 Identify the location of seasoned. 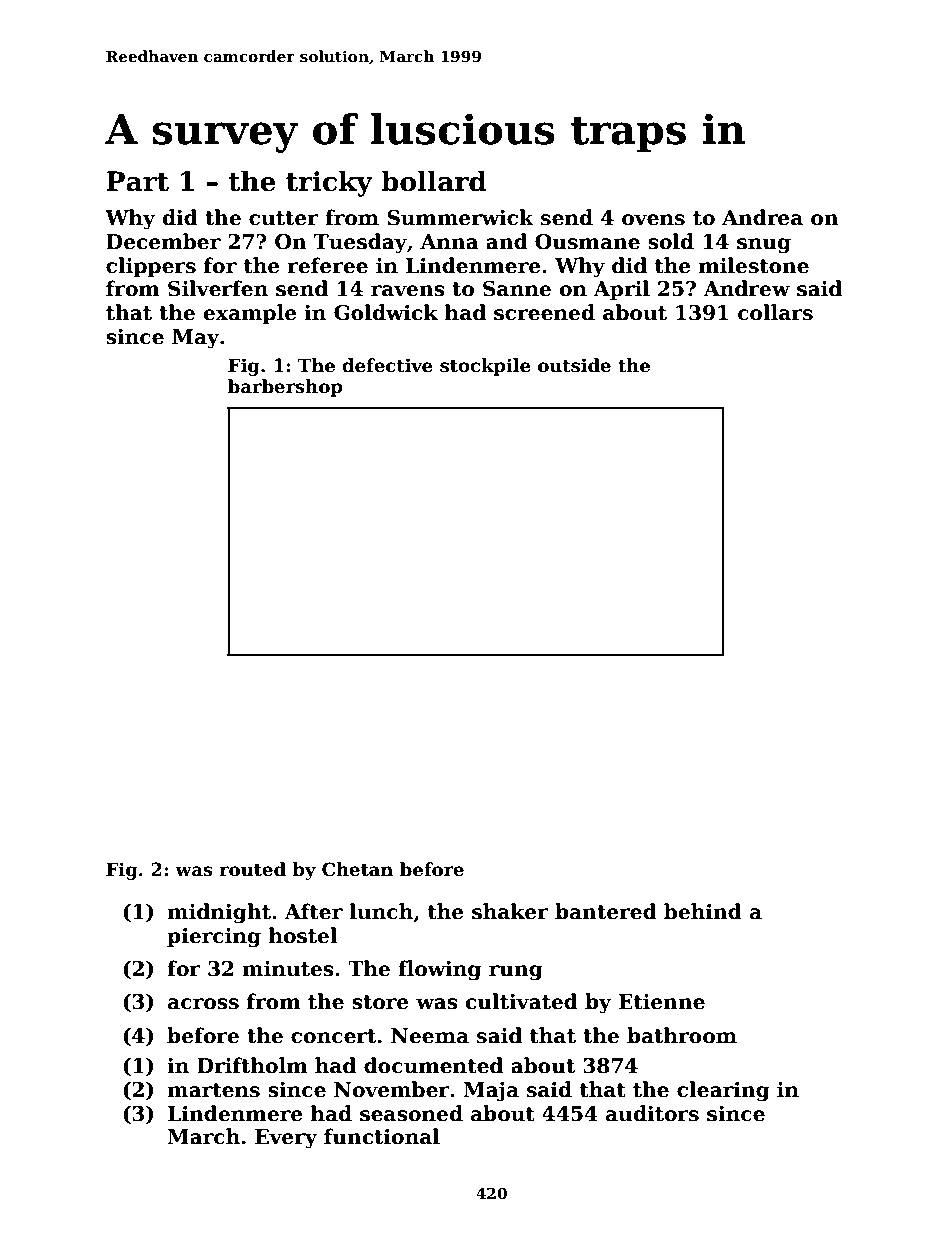
(411, 1113).
